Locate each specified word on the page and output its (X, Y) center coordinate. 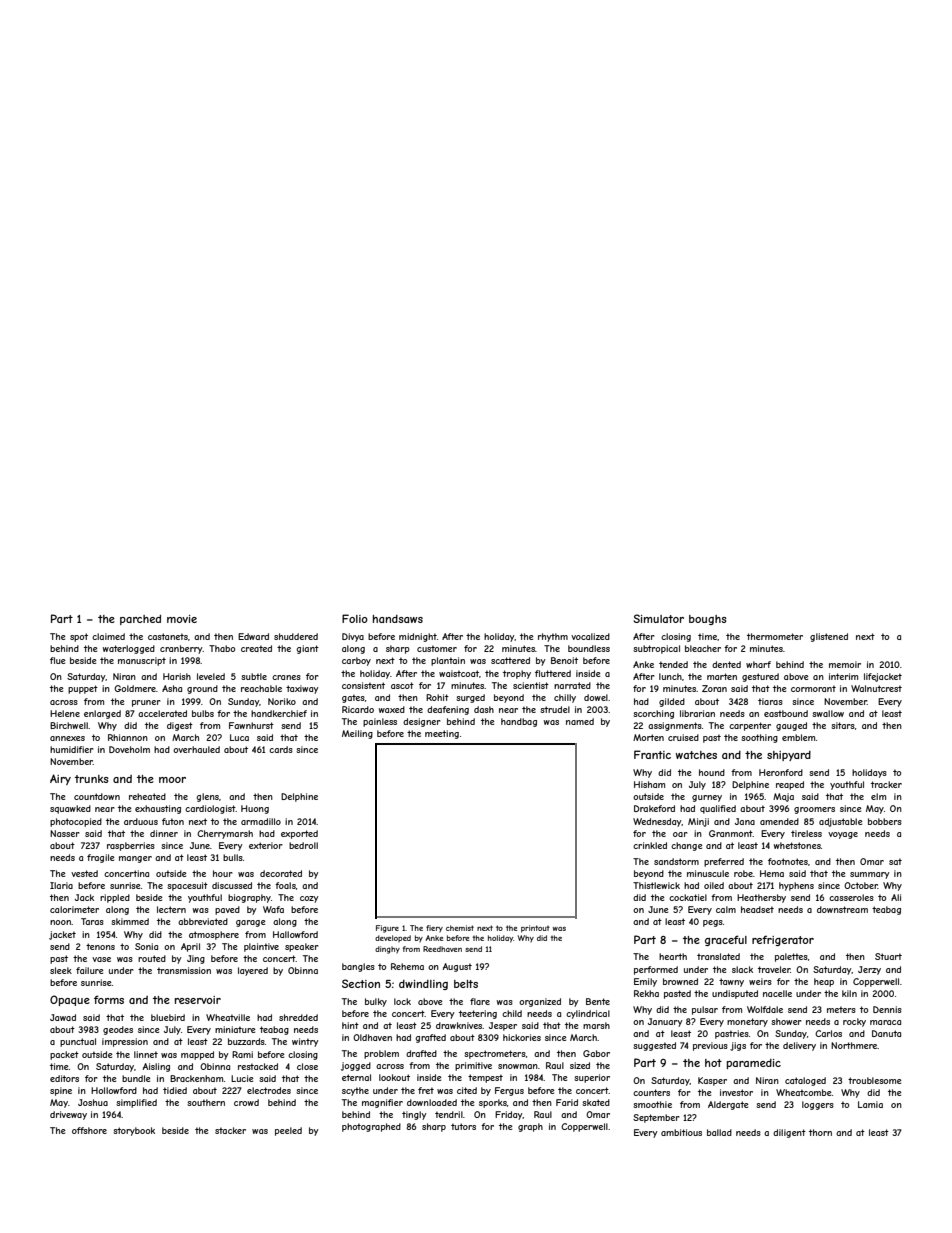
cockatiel (688, 897)
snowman (518, 1066)
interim (843, 676)
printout (535, 929)
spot (79, 637)
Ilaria (61, 885)
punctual (78, 1042)
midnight (418, 637)
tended (673, 664)
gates (353, 698)
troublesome (875, 1080)
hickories (522, 1037)
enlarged (102, 714)
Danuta (886, 1033)
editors (64, 1078)
